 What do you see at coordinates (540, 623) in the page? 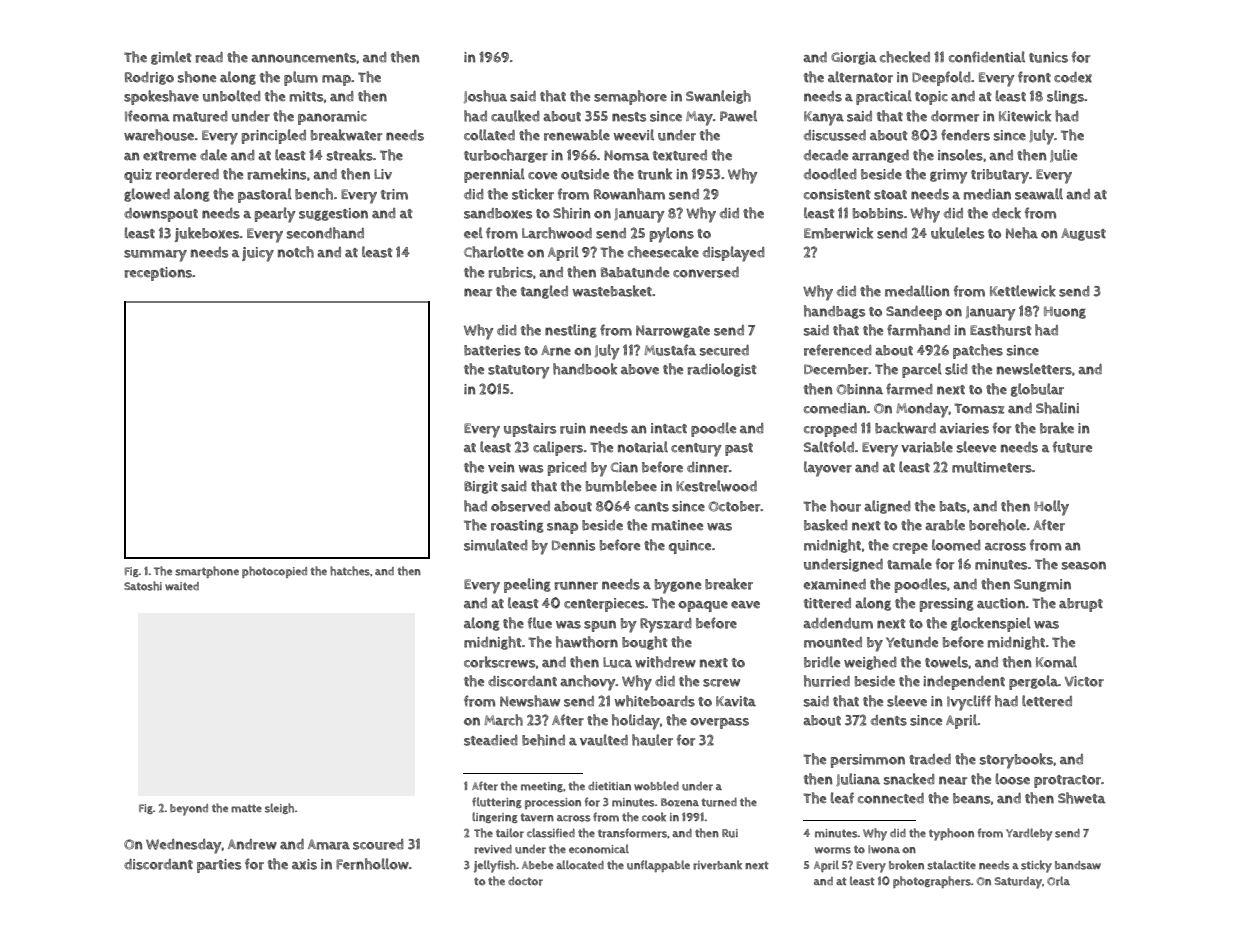
I see `flue` at bounding box center [540, 623].
